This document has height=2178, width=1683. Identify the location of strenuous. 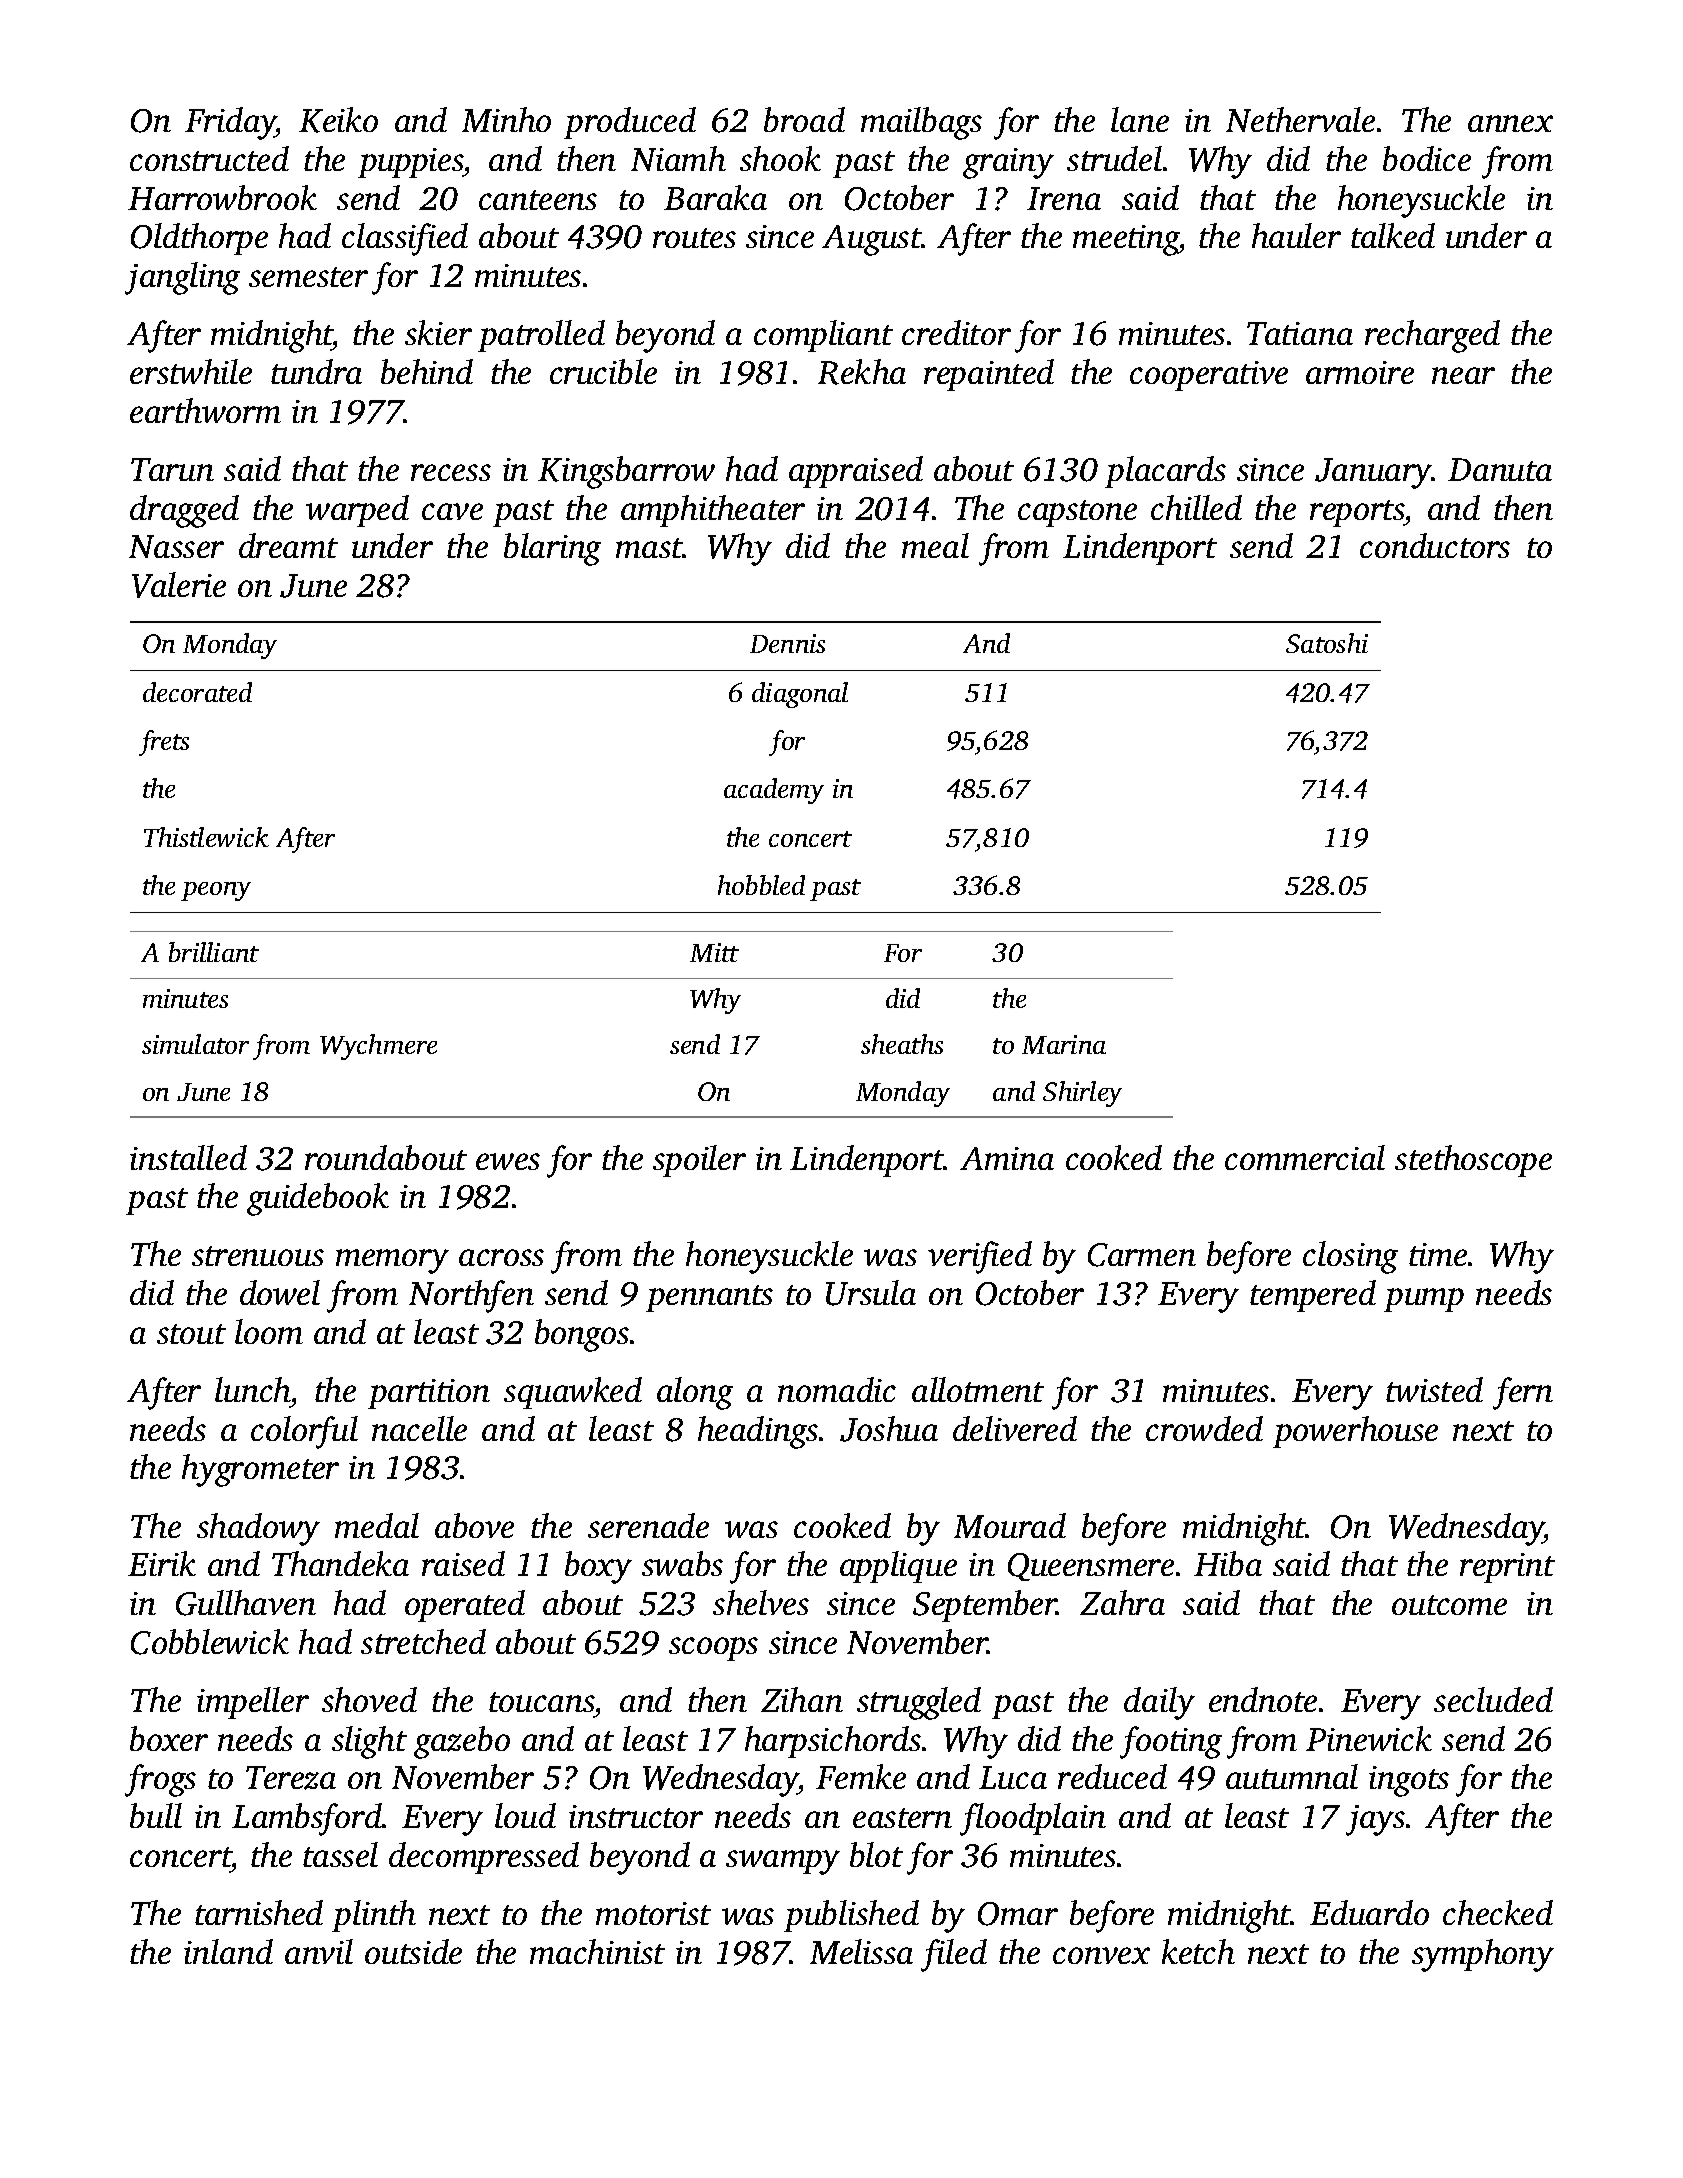
(258, 1256).
